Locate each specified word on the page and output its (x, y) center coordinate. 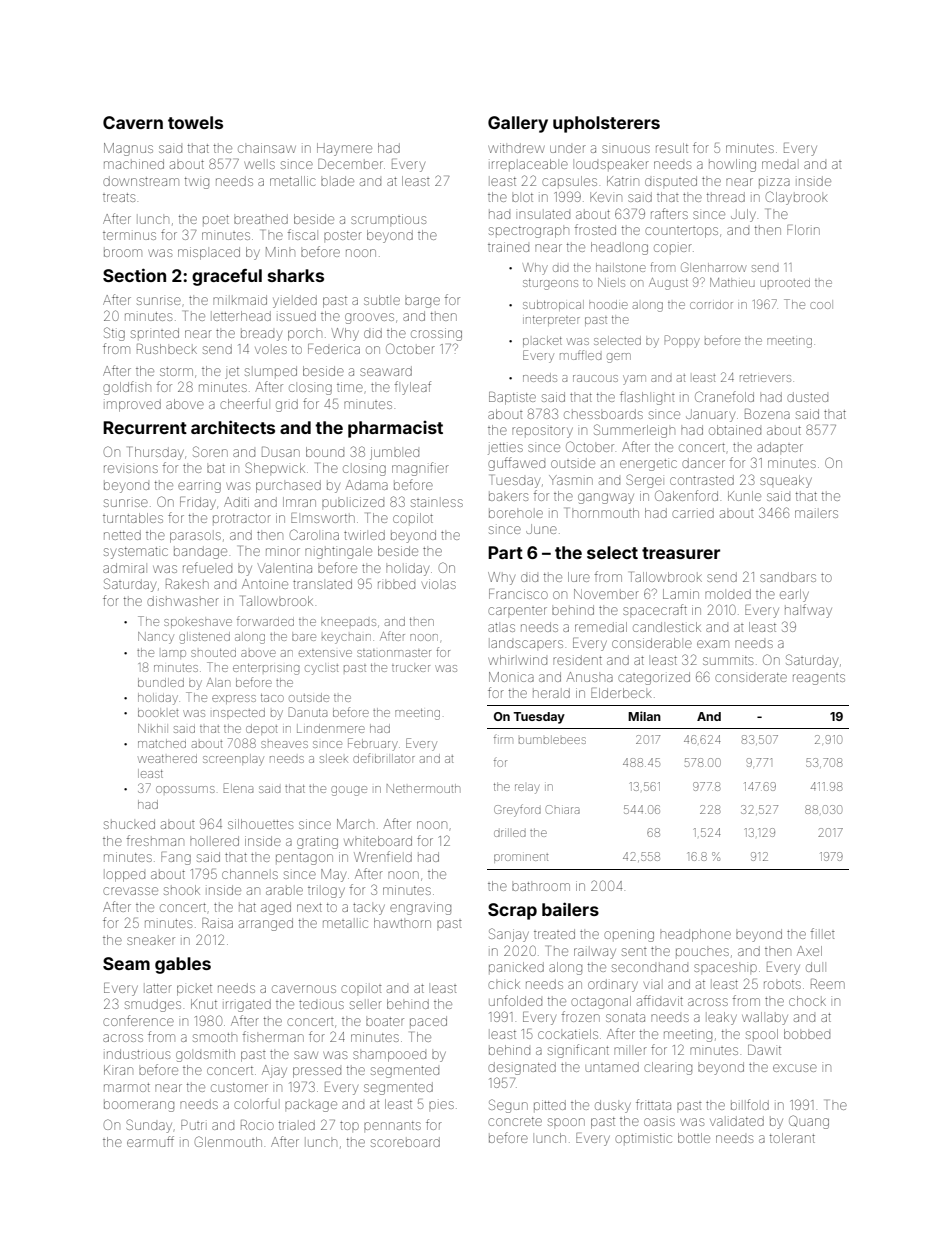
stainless (437, 503)
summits (728, 660)
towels (195, 122)
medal (779, 165)
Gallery (518, 124)
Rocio (257, 1125)
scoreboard (405, 1142)
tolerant (792, 1138)
